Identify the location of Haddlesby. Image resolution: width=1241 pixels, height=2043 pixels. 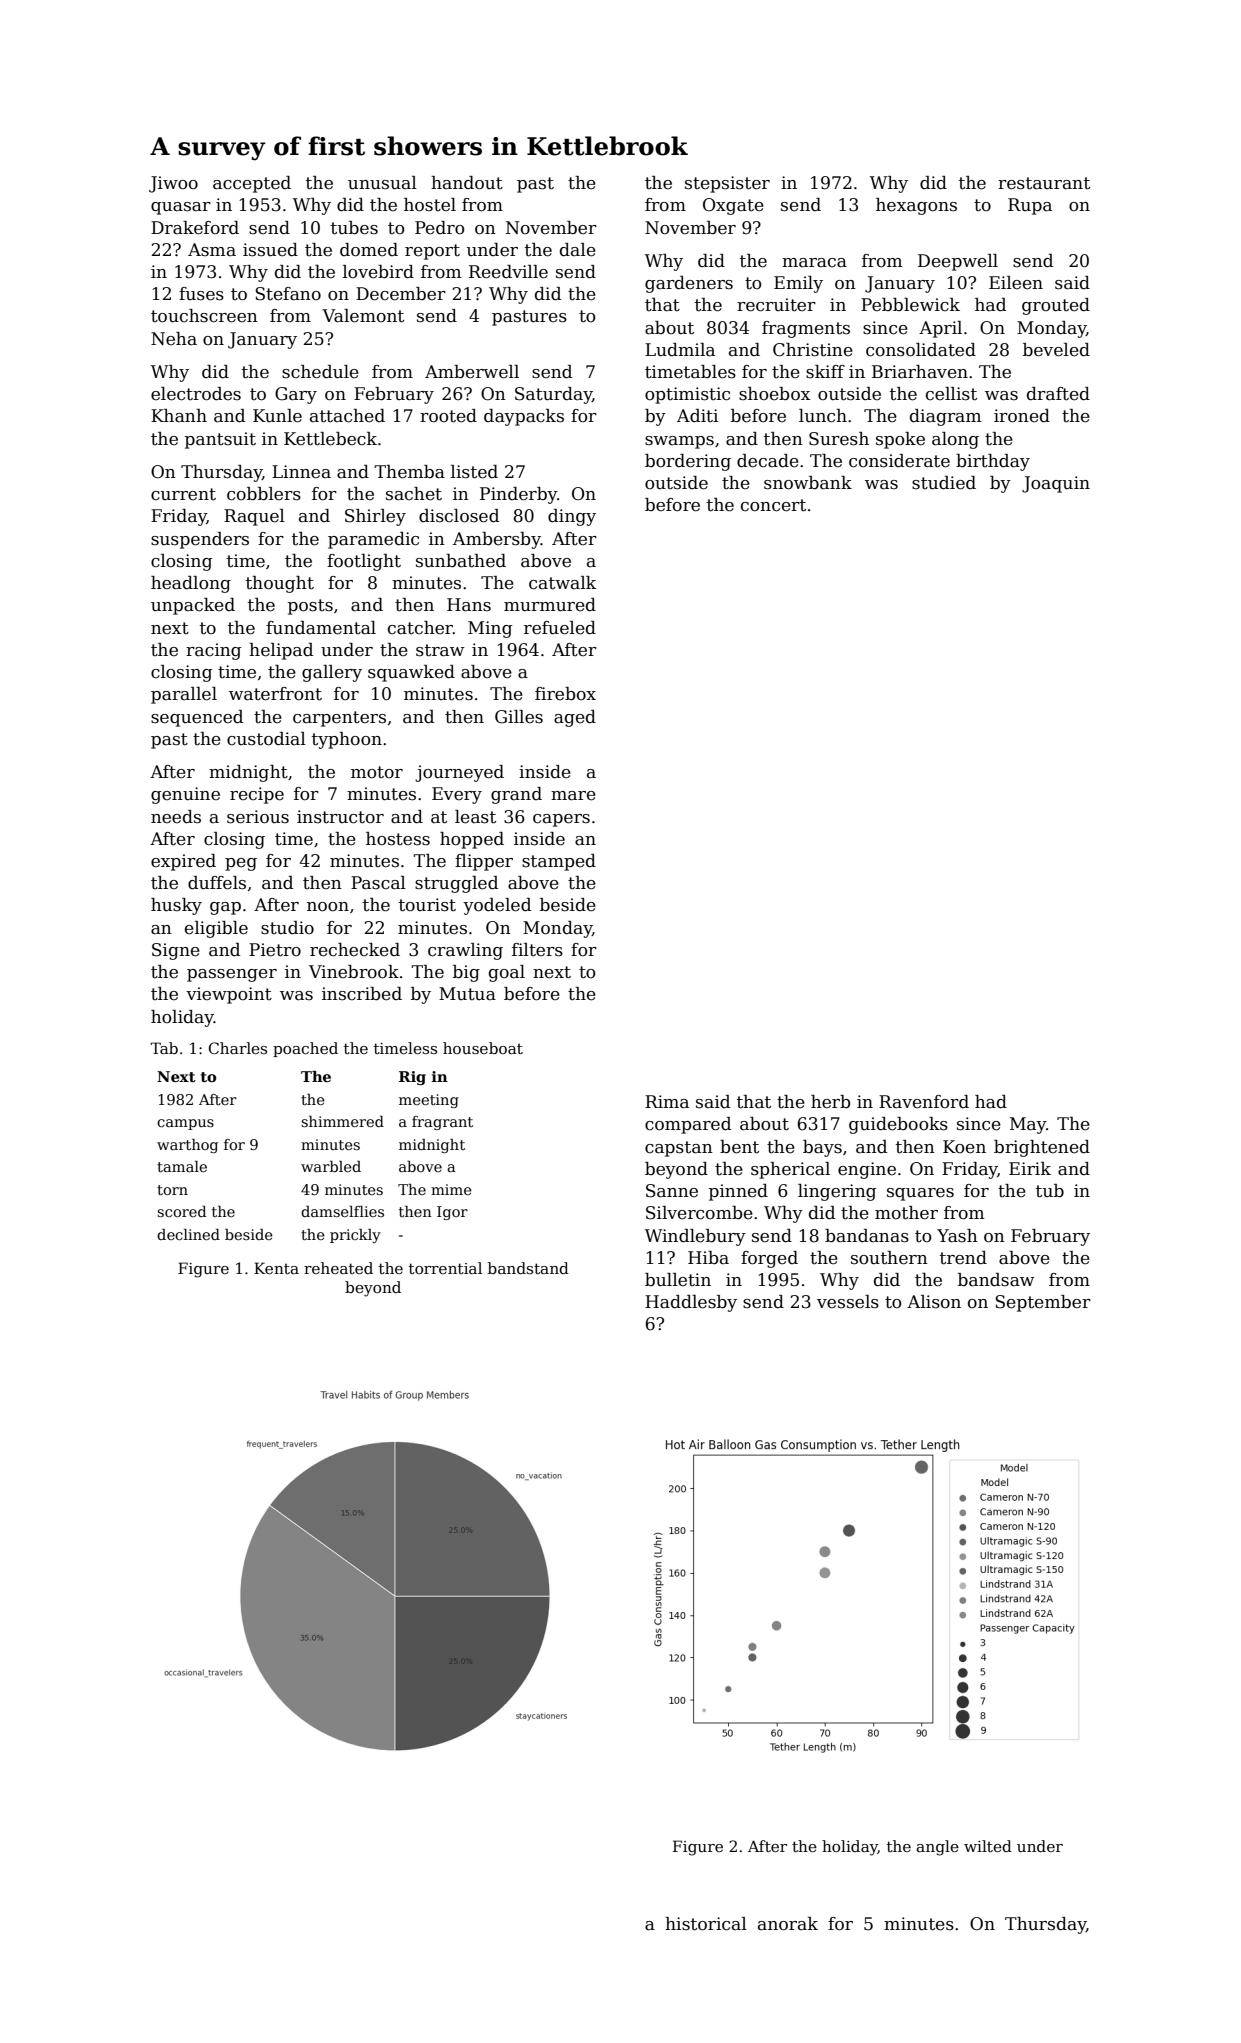
(691, 1303).
